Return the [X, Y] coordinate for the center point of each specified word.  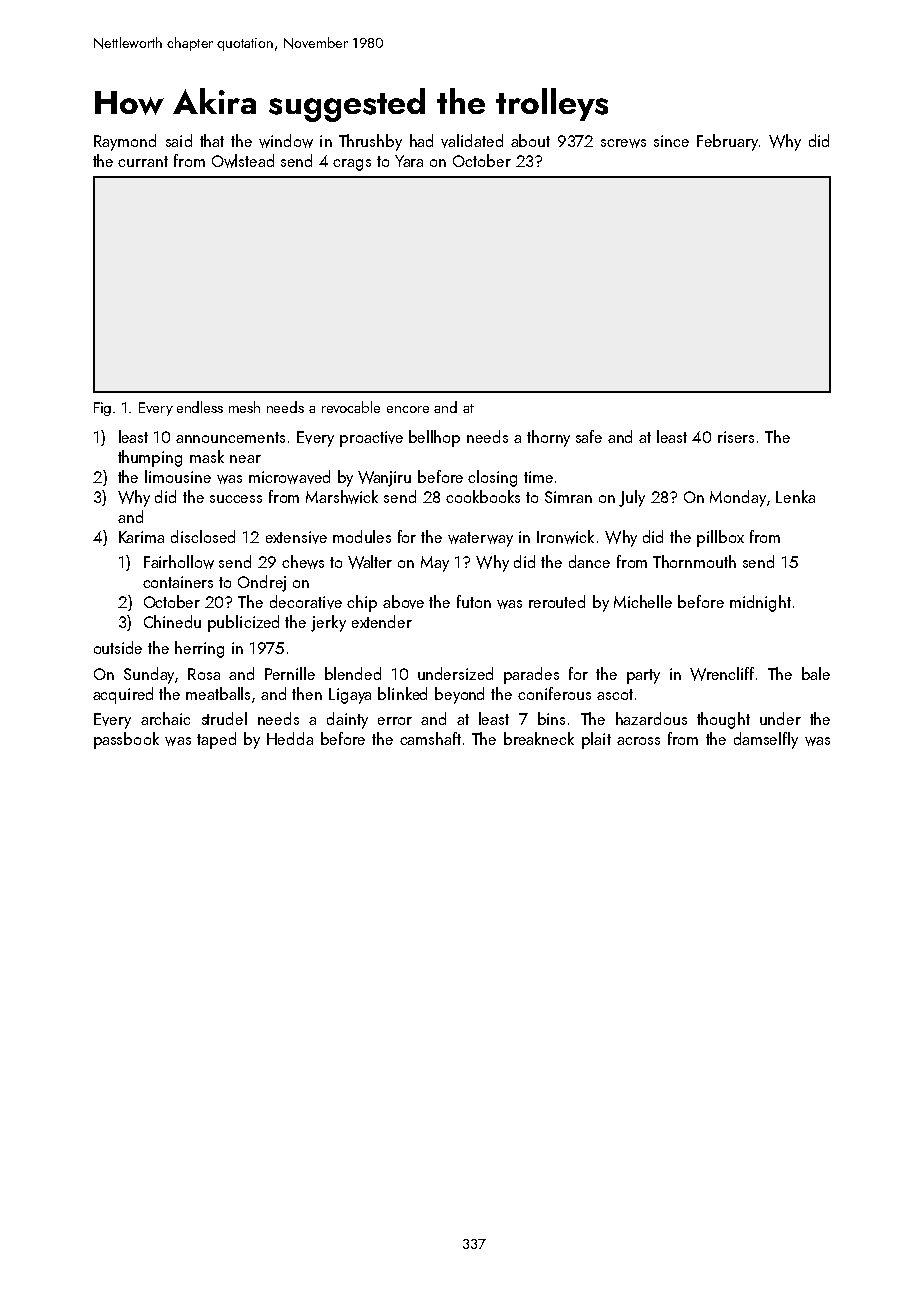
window [286, 141]
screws [623, 143]
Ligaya [350, 696]
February [727, 142]
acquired [123, 695]
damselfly [766, 740]
